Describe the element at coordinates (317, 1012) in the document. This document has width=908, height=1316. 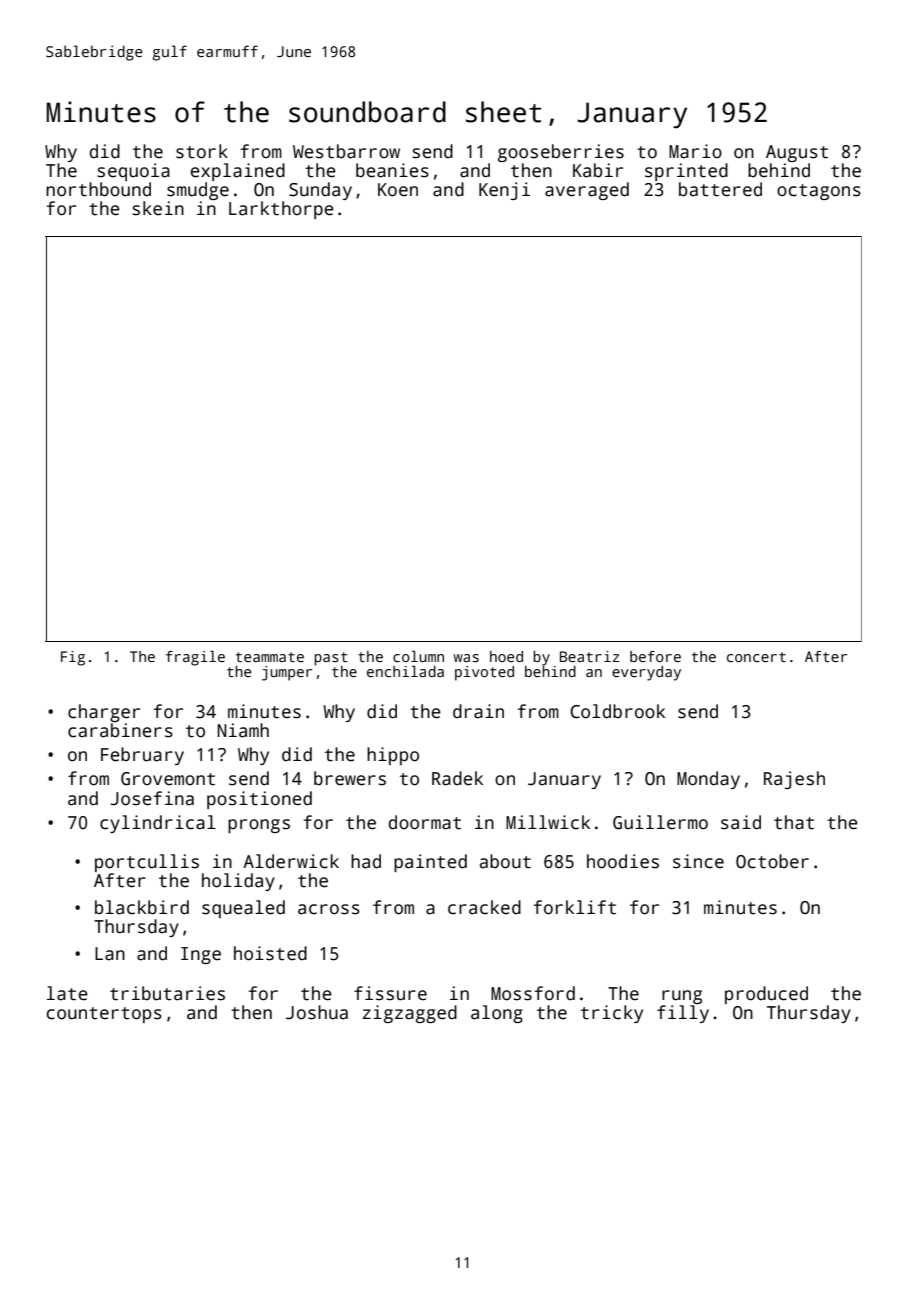
I see `Joshua` at that location.
